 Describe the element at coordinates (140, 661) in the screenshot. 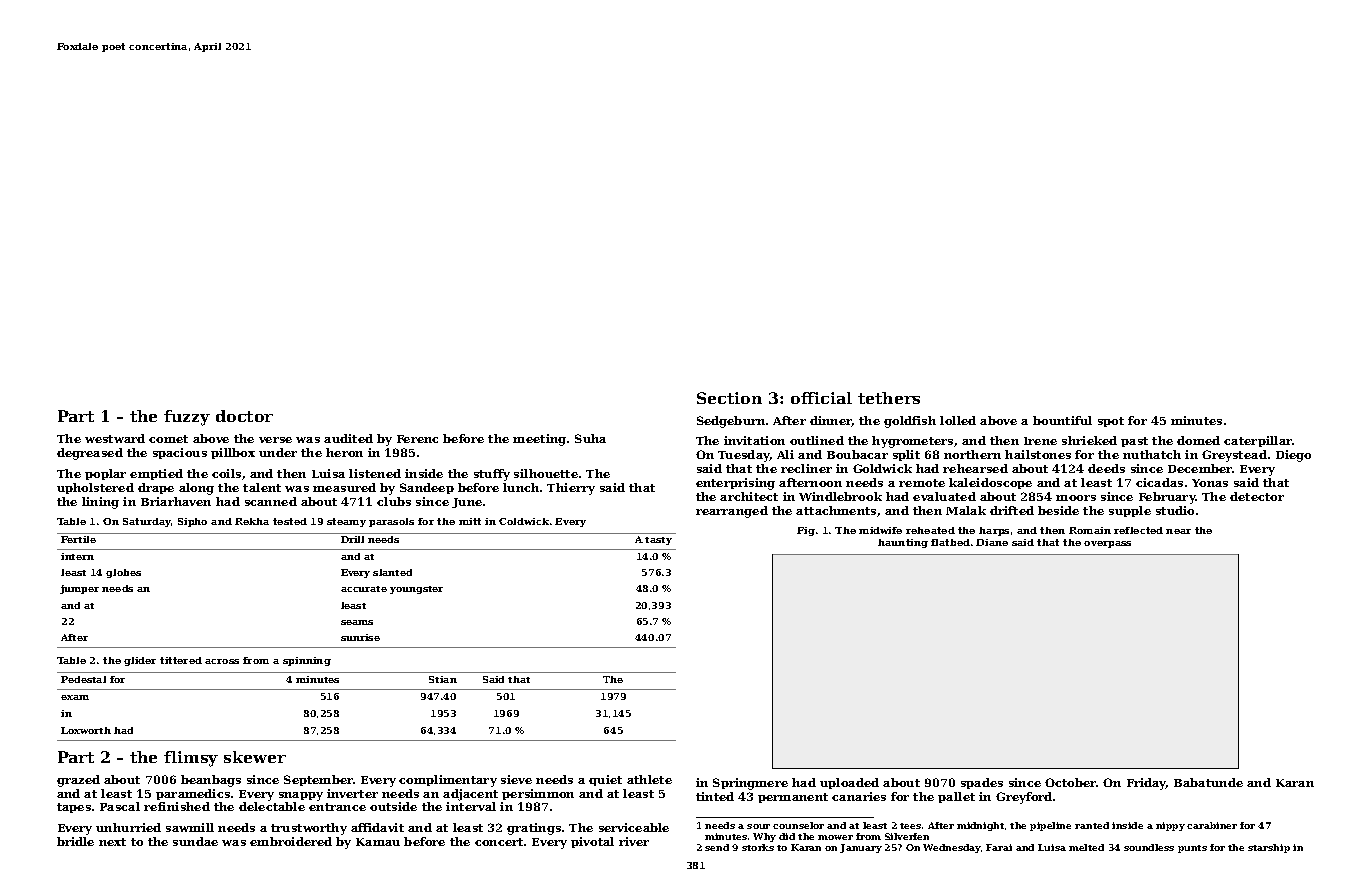

I see `glider` at that location.
